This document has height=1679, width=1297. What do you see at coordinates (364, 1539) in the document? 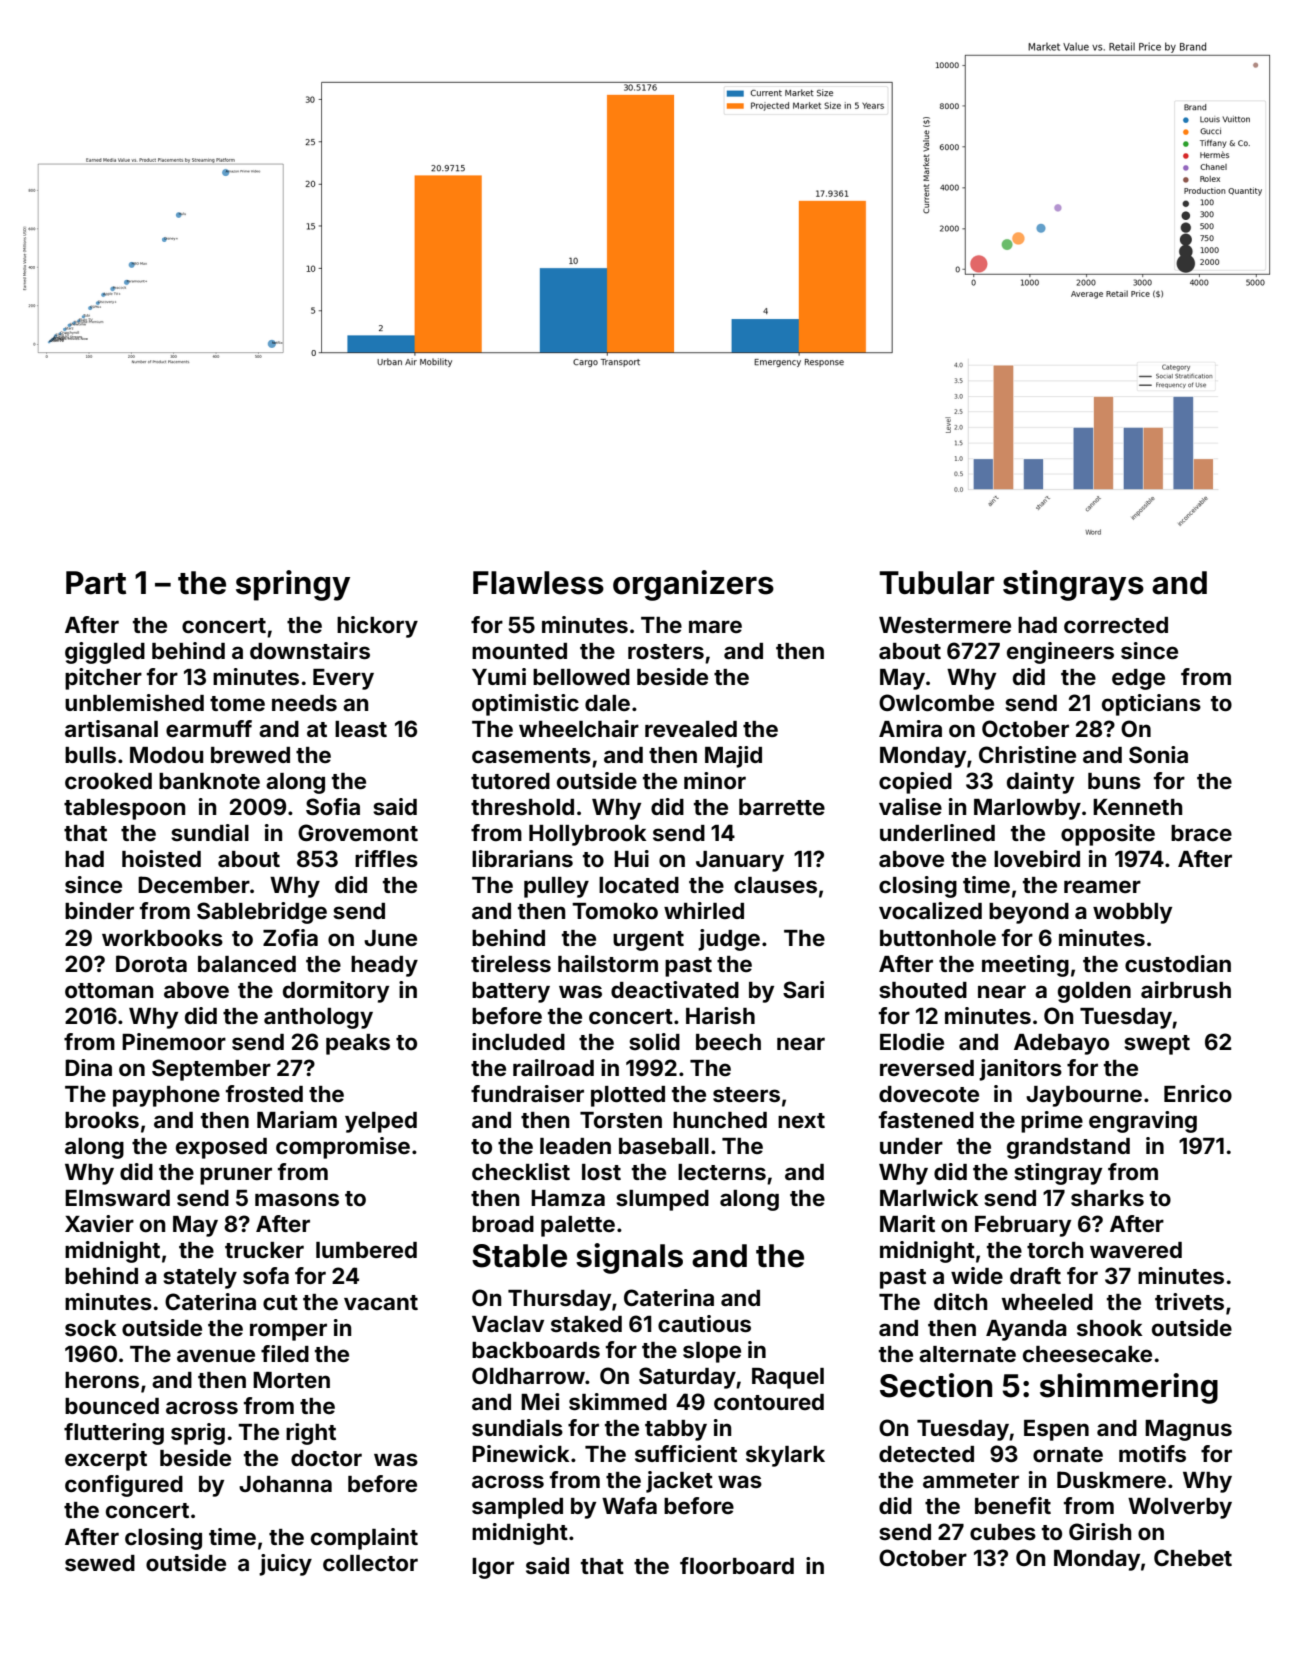
I see `complaint` at bounding box center [364, 1539].
